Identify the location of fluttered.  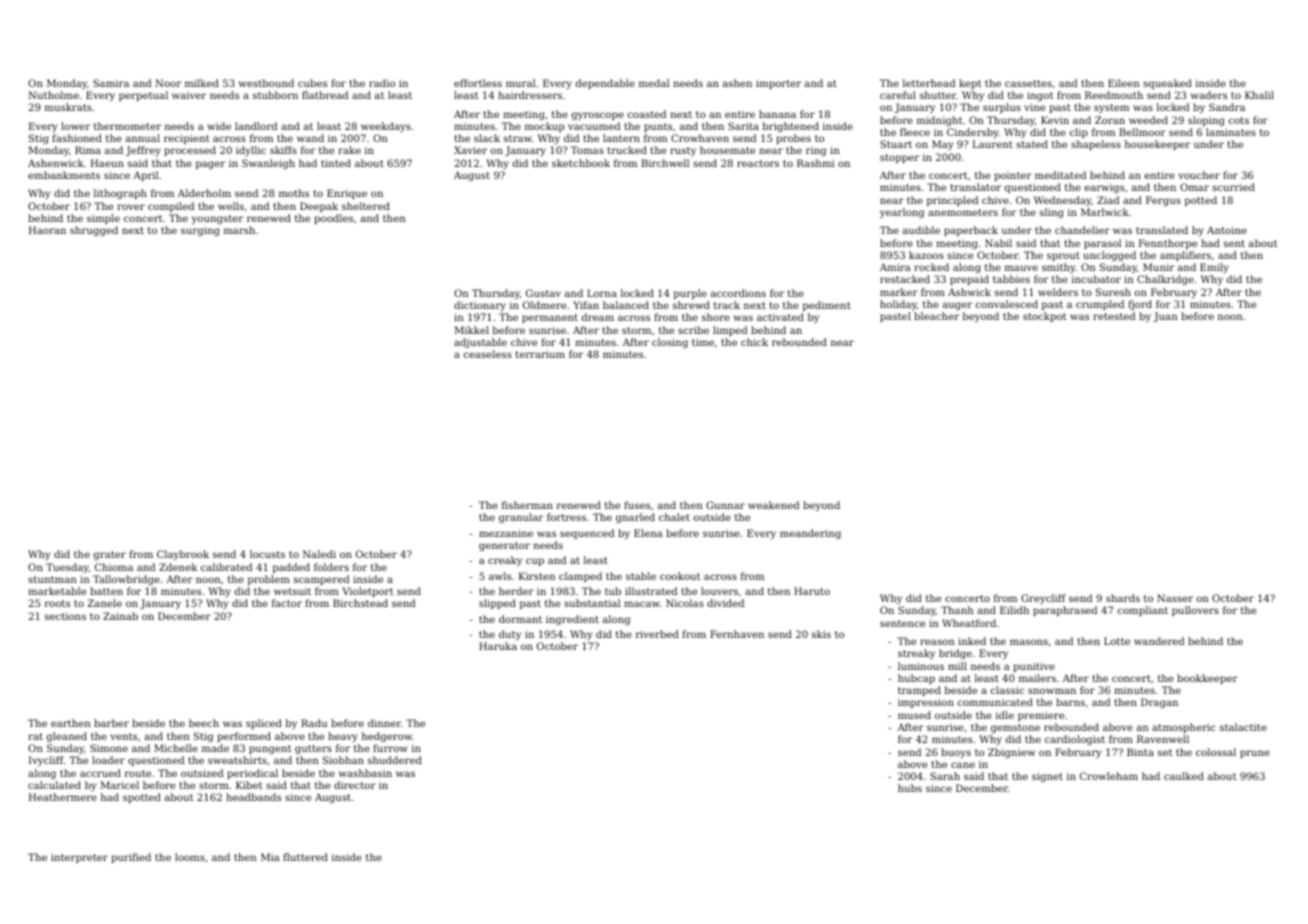
(305, 857).
